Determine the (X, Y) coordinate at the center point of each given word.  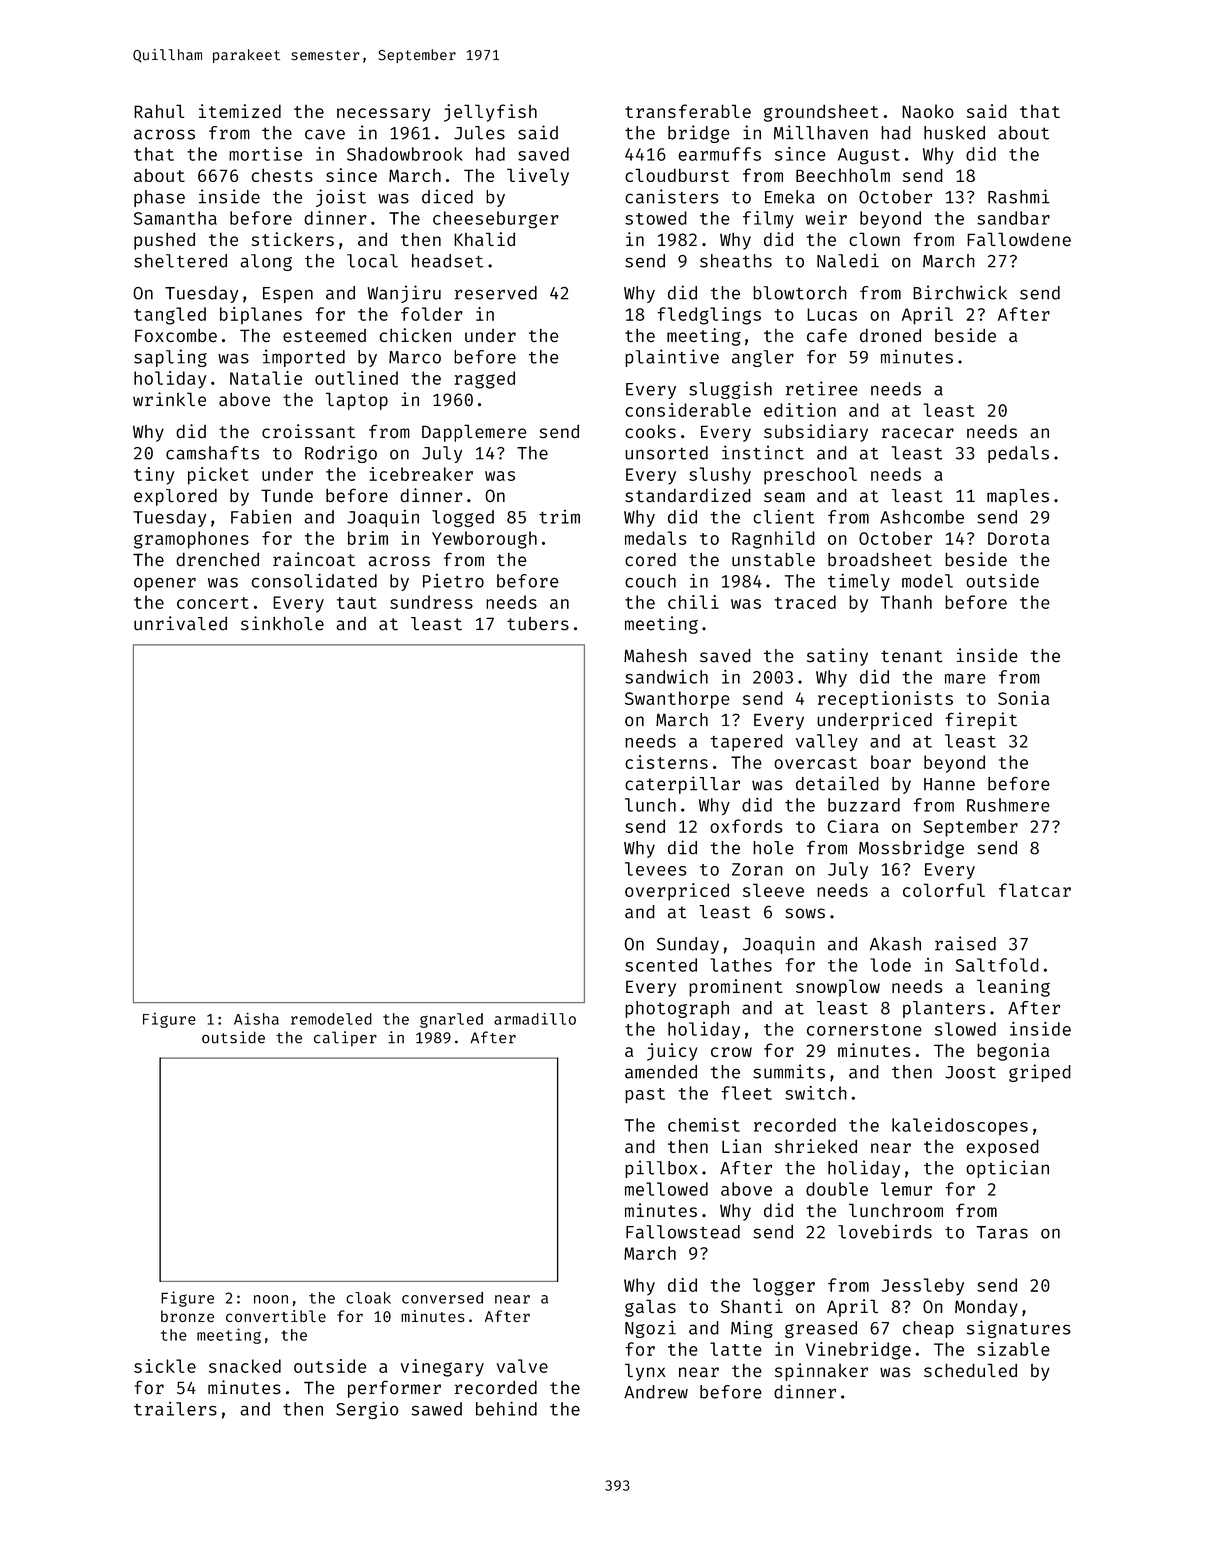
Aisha (256, 1019)
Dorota (1018, 538)
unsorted (666, 453)
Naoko (928, 111)
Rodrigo (341, 454)
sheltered (180, 261)
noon (271, 1299)
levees (655, 869)
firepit (981, 721)
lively (538, 177)
